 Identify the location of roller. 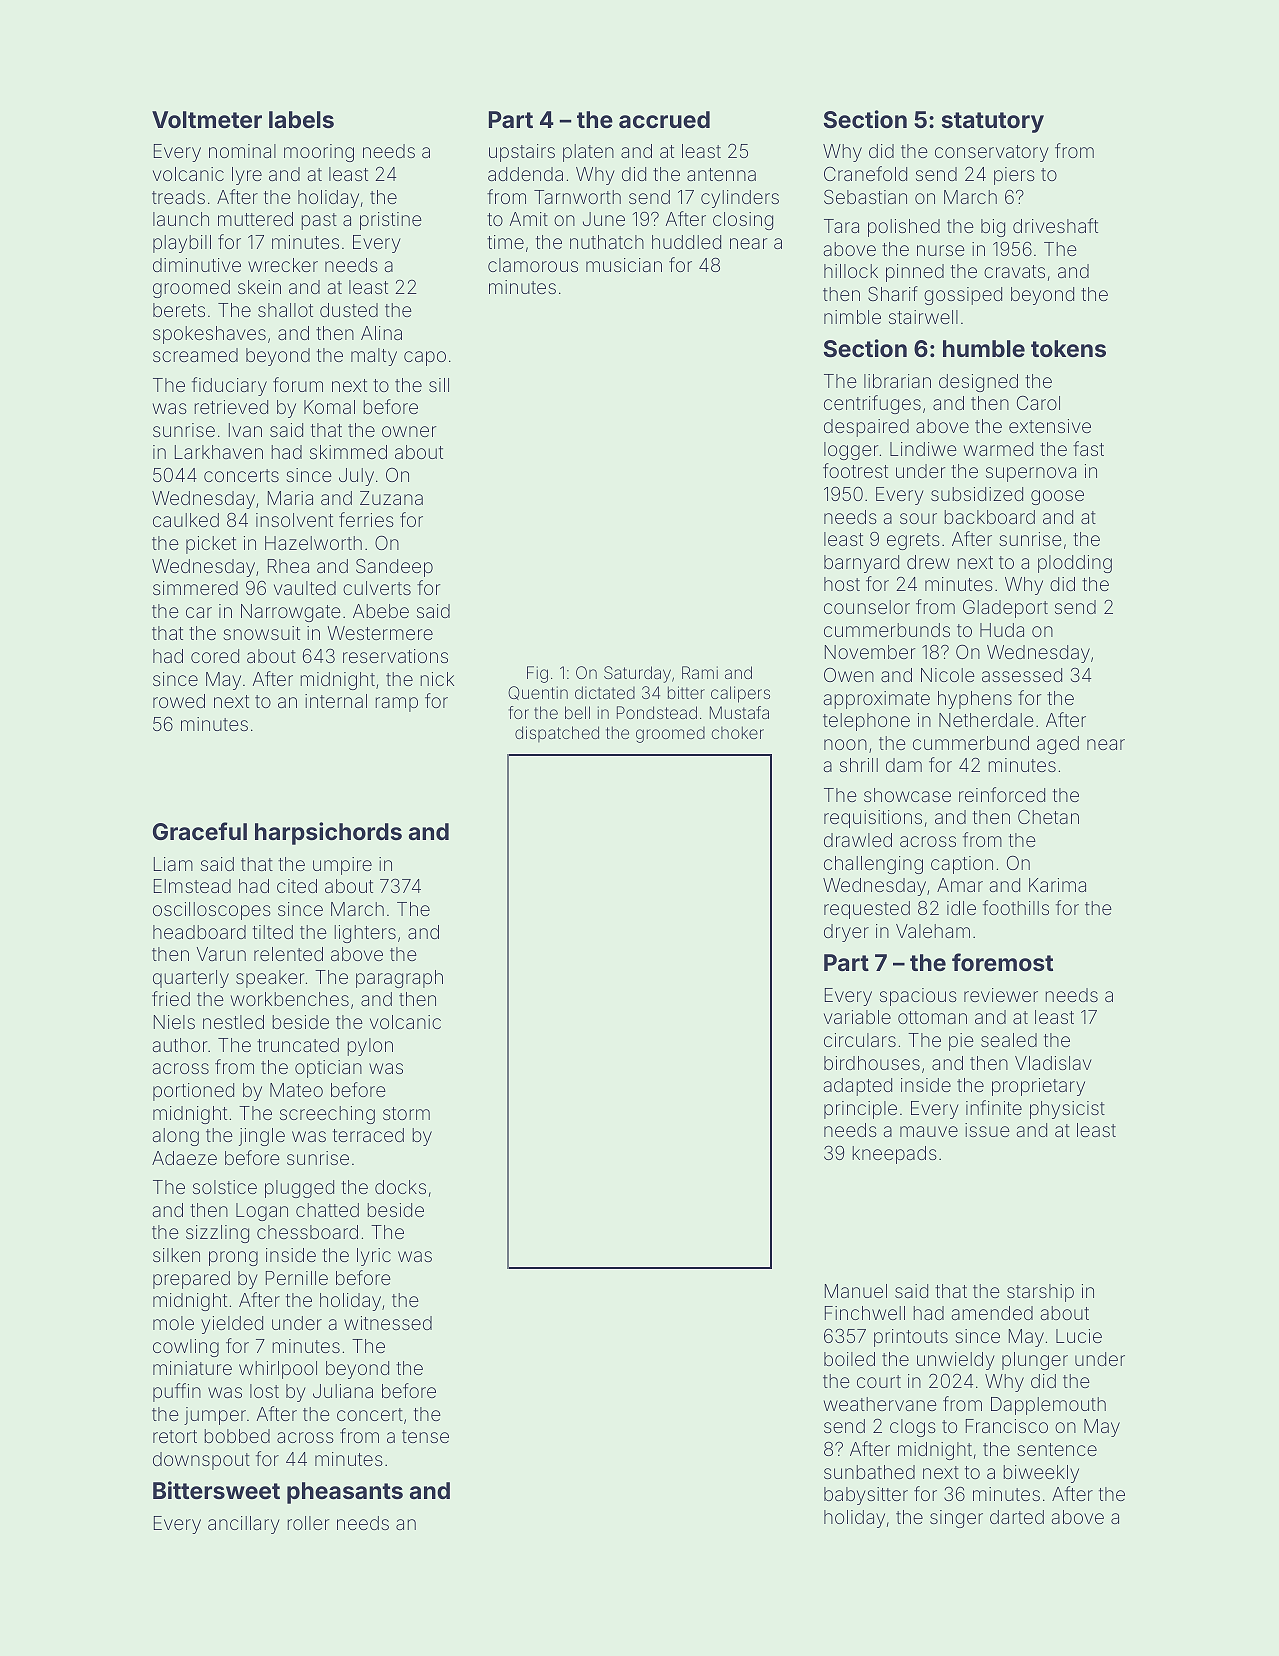
(308, 1523).
